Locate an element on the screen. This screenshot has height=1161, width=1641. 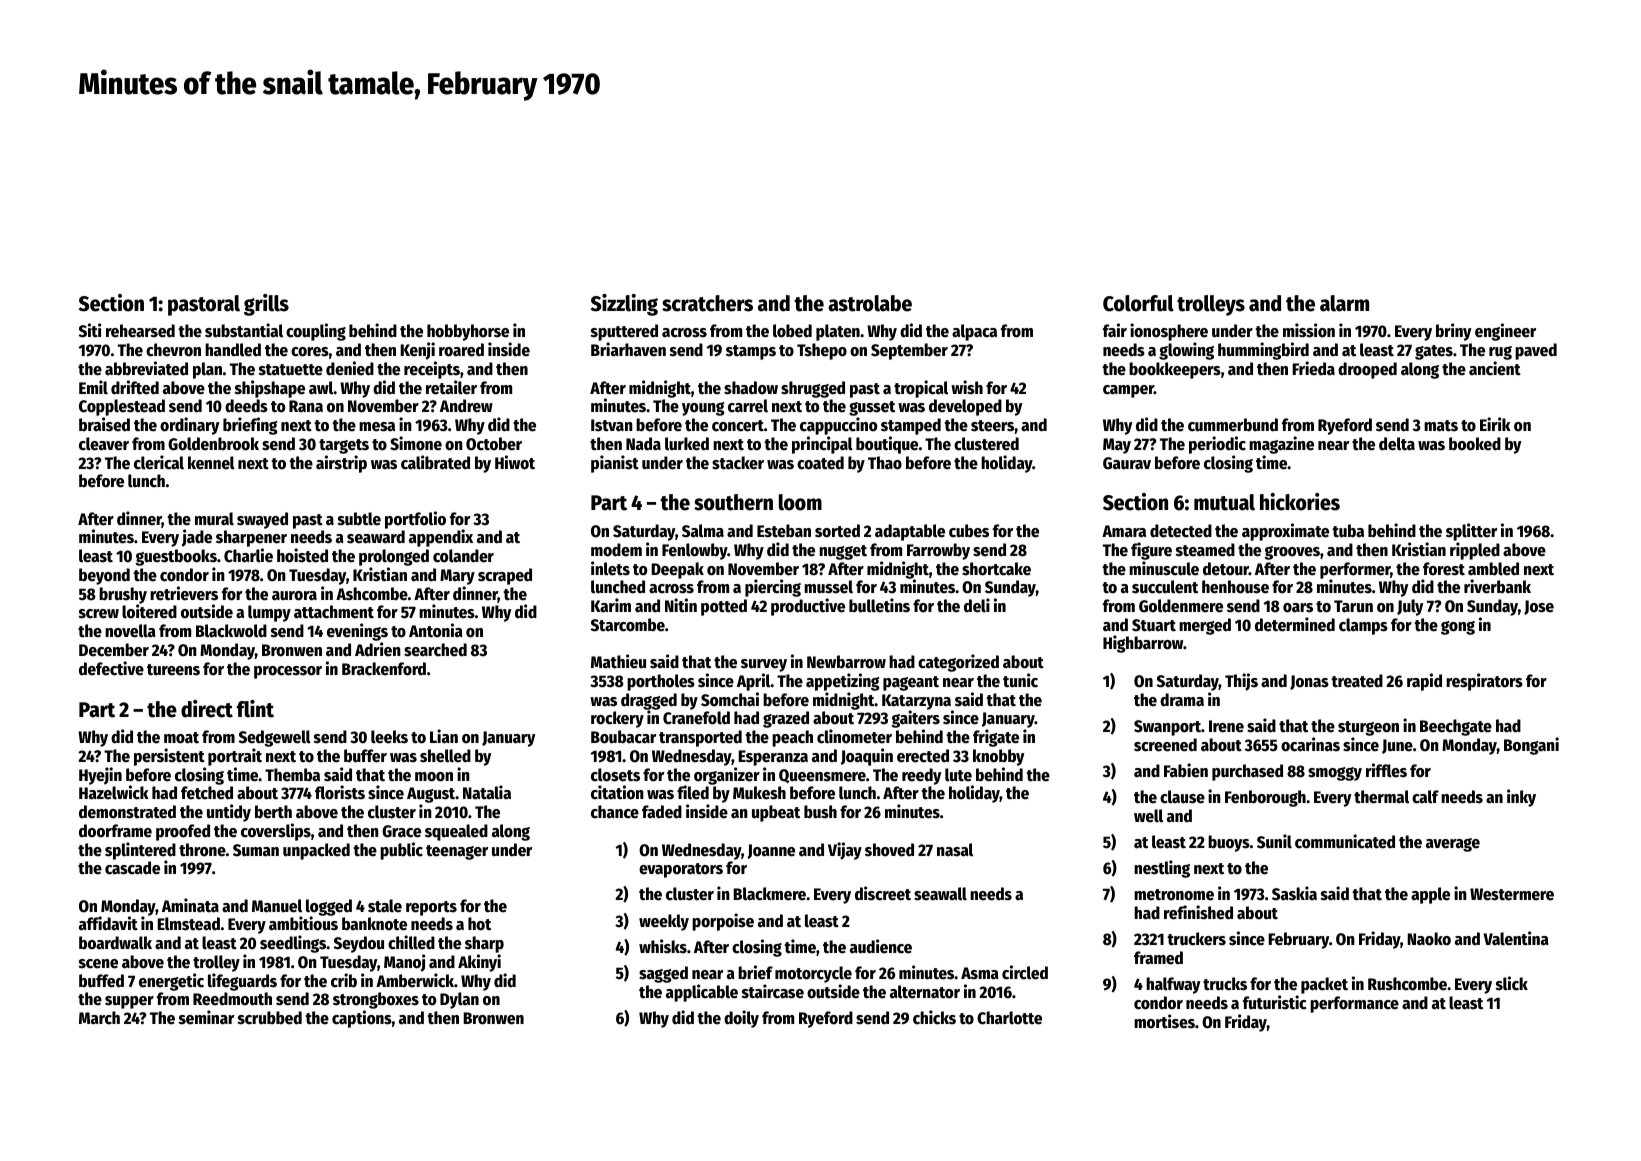
Blackmere is located at coordinates (769, 894).
